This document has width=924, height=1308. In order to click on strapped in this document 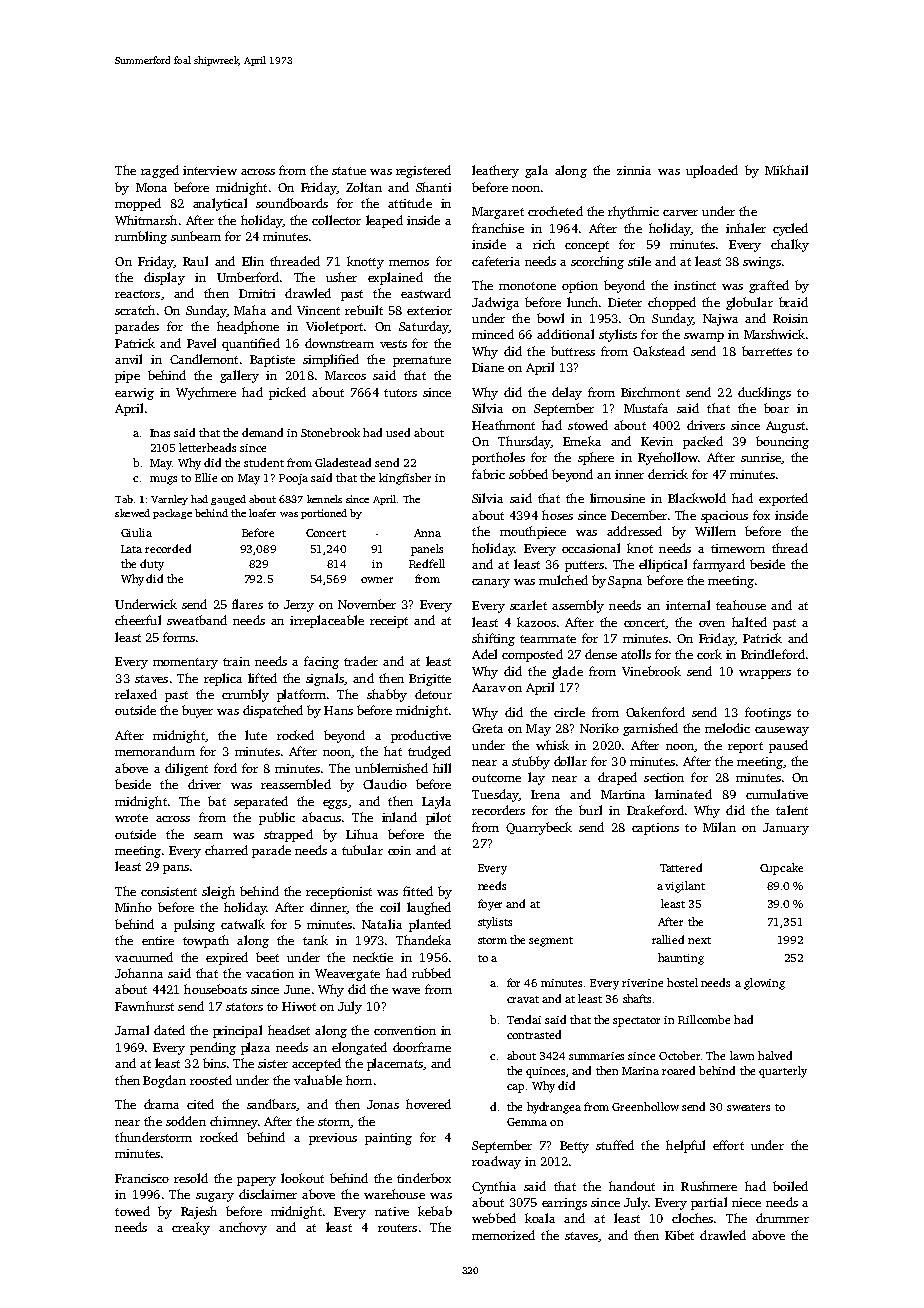, I will do `click(288, 835)`.
